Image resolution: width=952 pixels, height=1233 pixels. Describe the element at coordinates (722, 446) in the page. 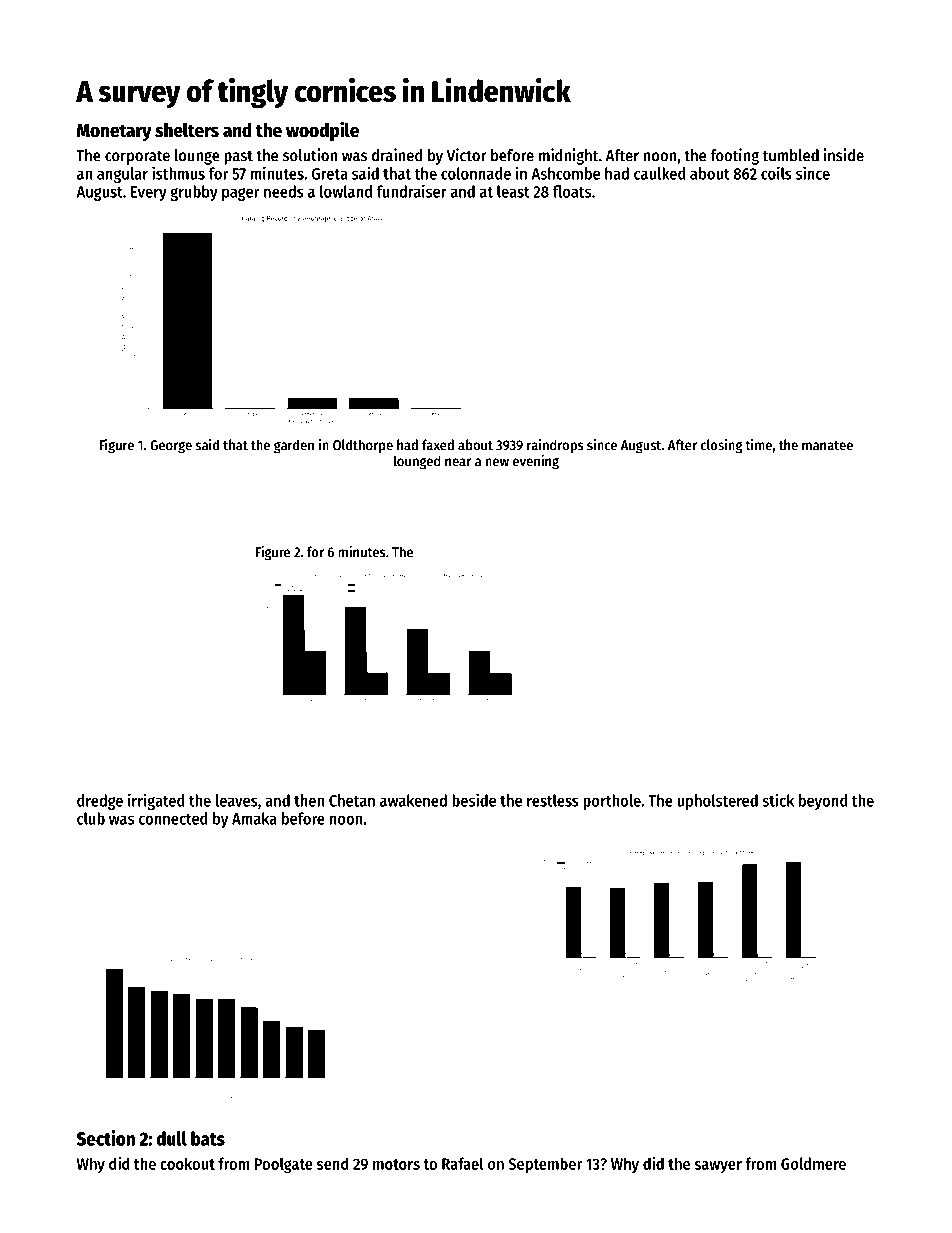

I see `closing` at that location.
